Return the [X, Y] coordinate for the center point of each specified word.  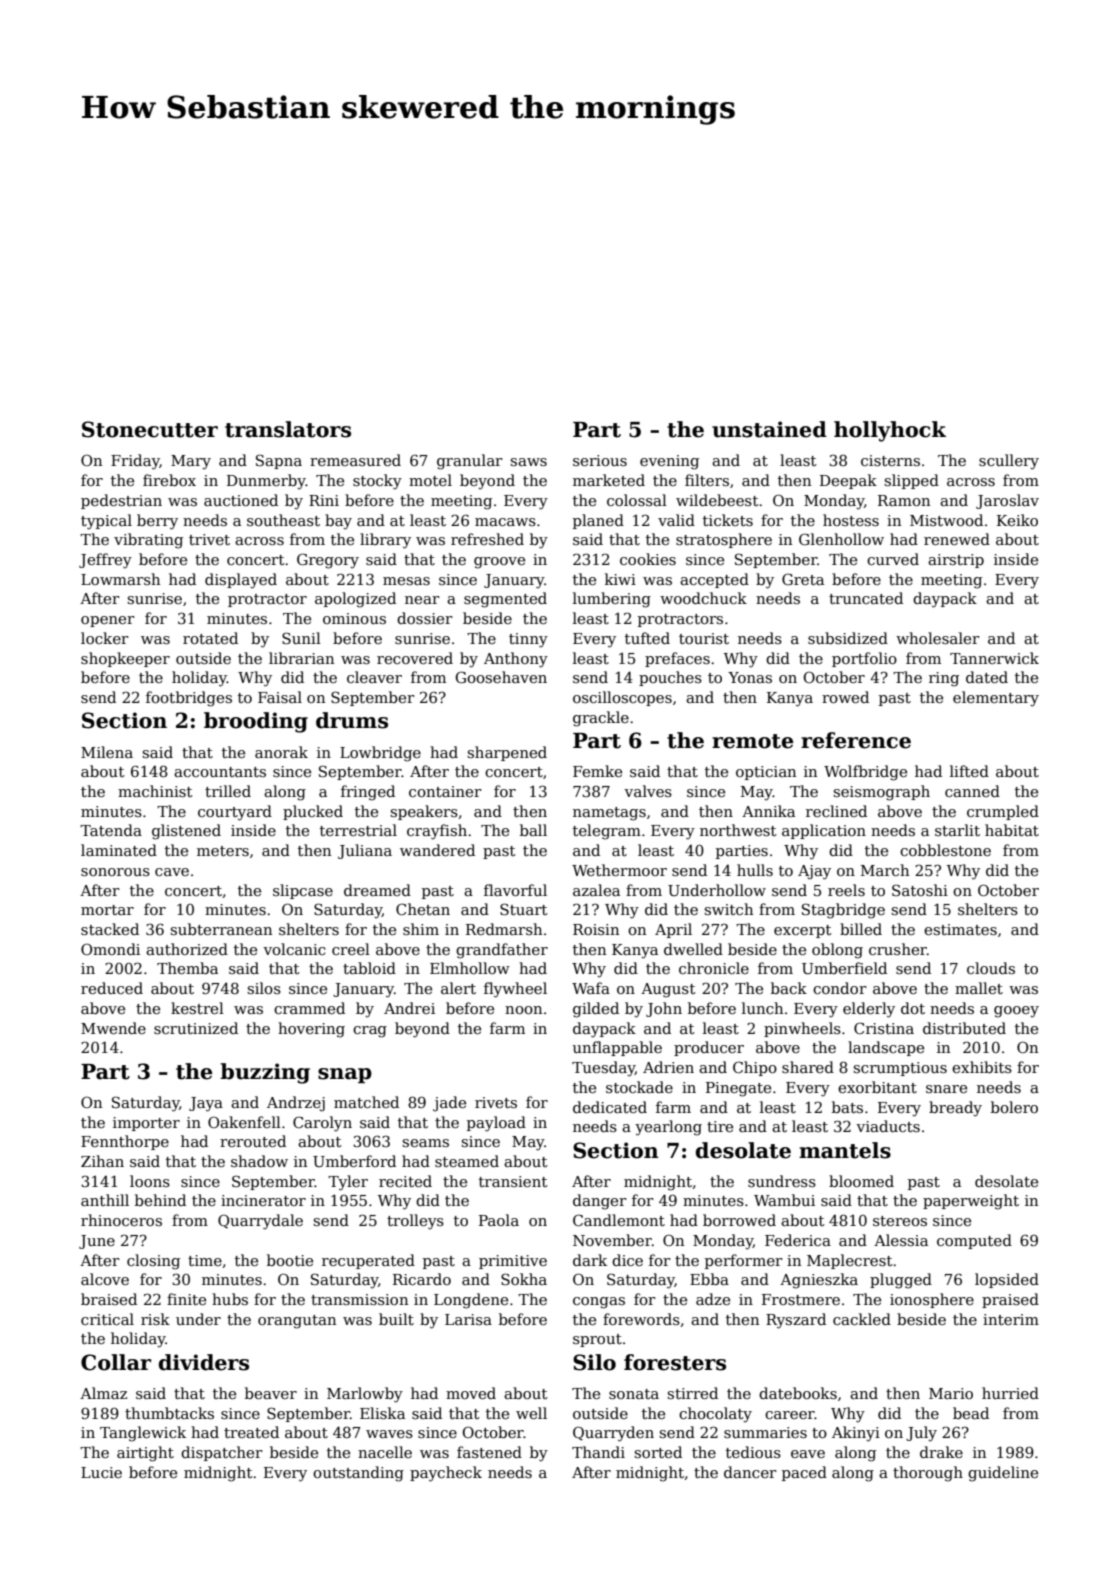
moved [471, 1393]
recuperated [368, 1261]
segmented [505, 600]
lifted [969, 771]
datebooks [798, 1393]
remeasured [355, 460]
